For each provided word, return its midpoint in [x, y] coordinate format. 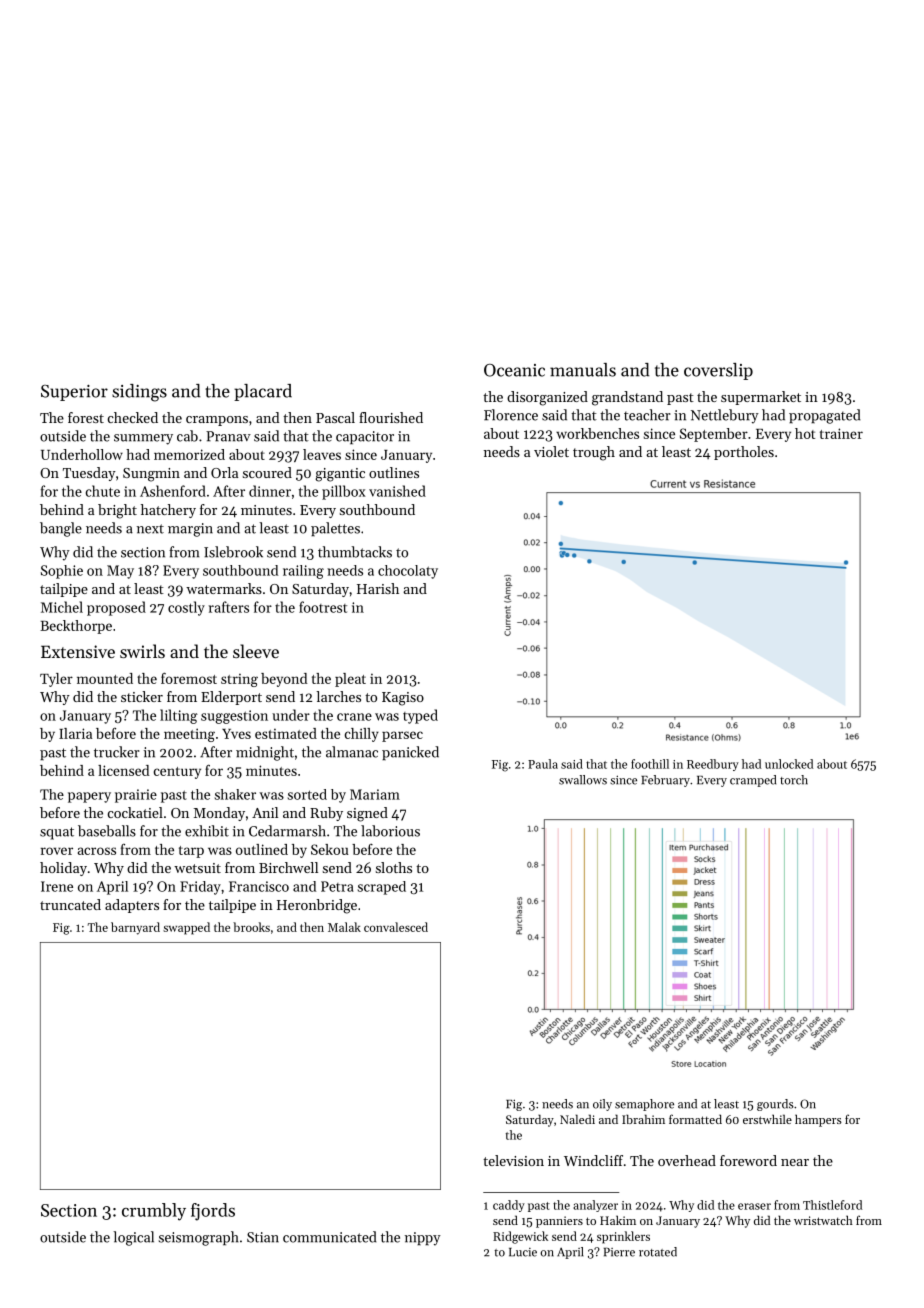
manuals [583, 370]
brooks [251, 927]
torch [794, 780]
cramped [753, 781]
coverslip [718, 371]
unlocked [789, 764]
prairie [136, 796]
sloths [394, 867]
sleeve [256, 651]
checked [133, 417]
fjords [213, 1212]
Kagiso [403, 699]
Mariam [375, 794]
